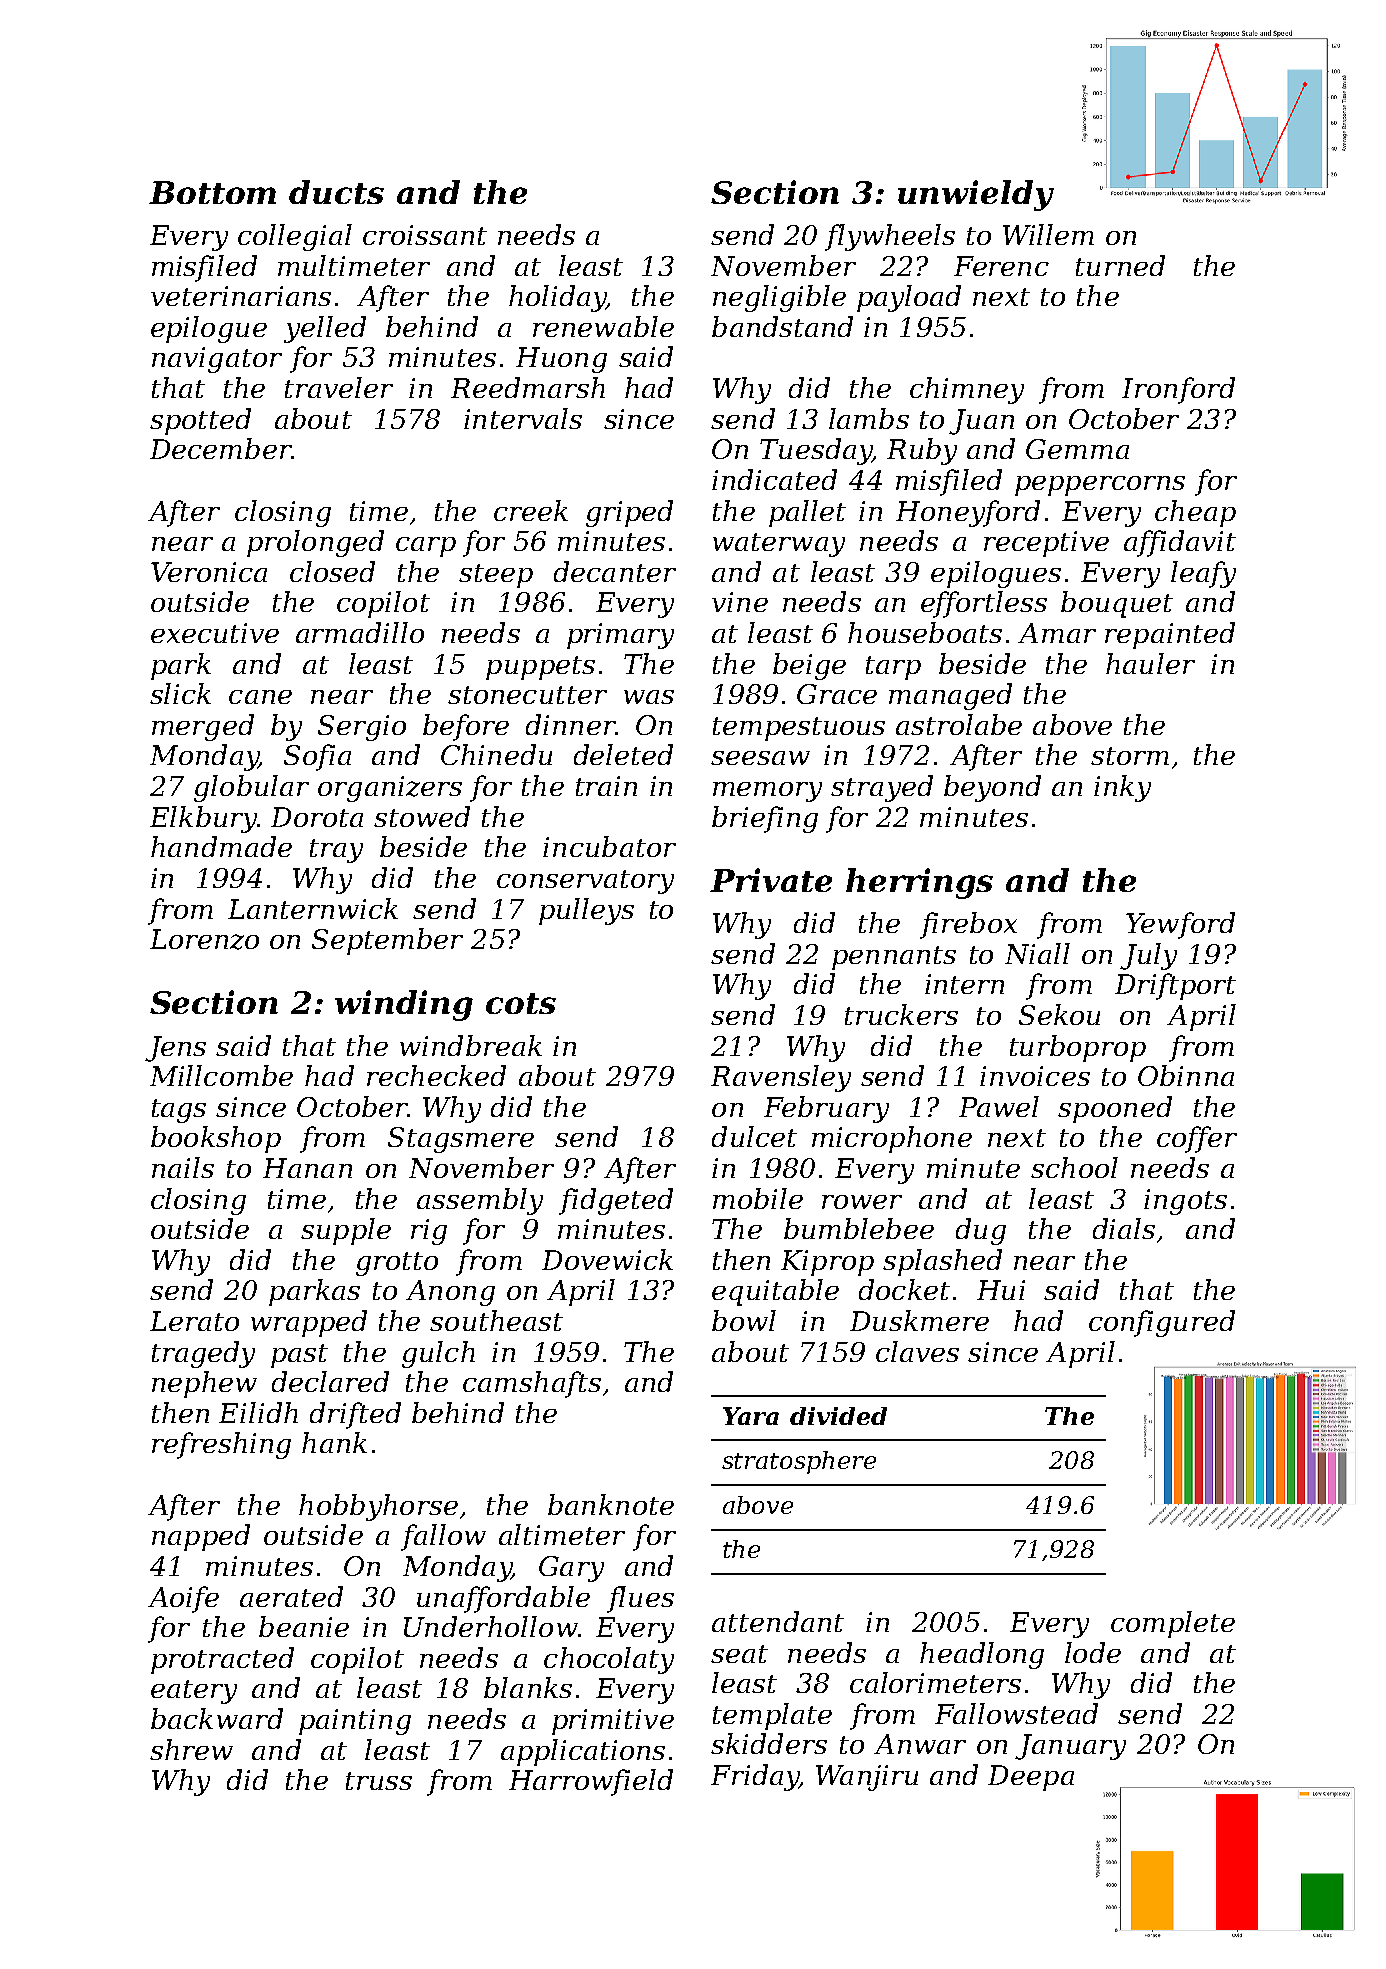 The image size is (1386, 1969). What do you see at coordinates (894, 958) in the document?
I see `pennants` at bounding box center [894, 958].
